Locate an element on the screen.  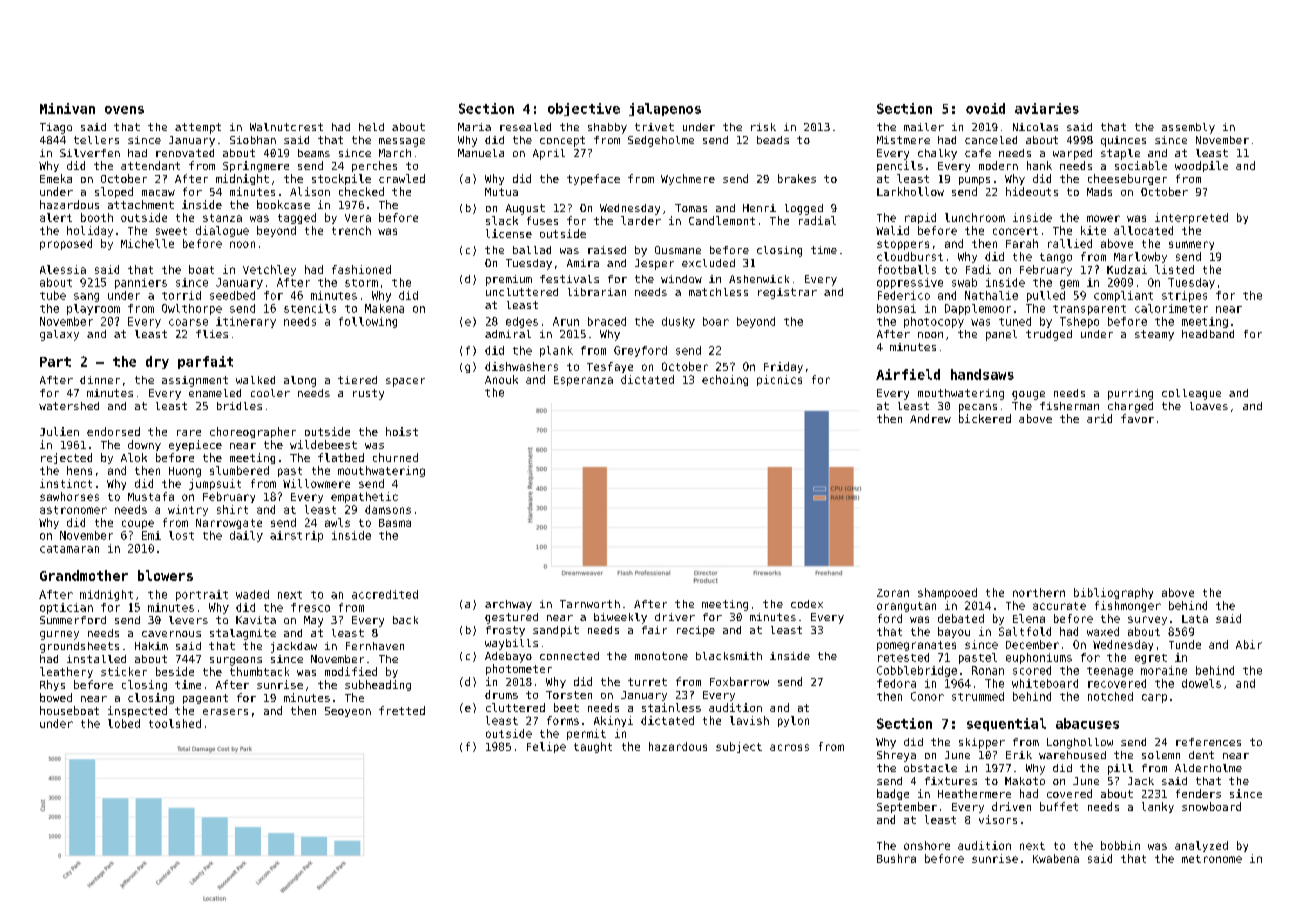
brakes is located at coordinates (797, 178).
